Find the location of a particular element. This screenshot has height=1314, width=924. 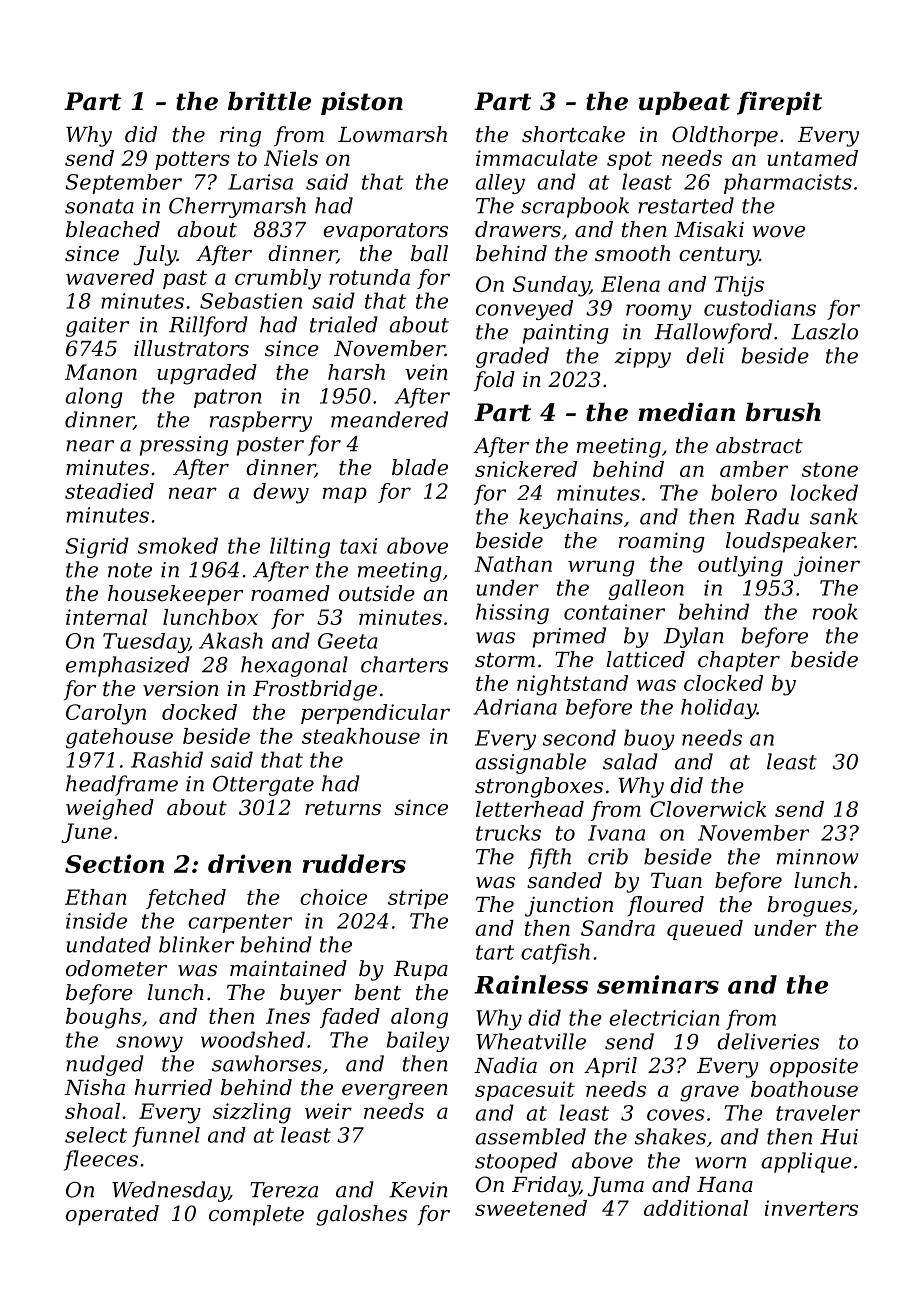

untamed is located at coordinates (812, 158).
